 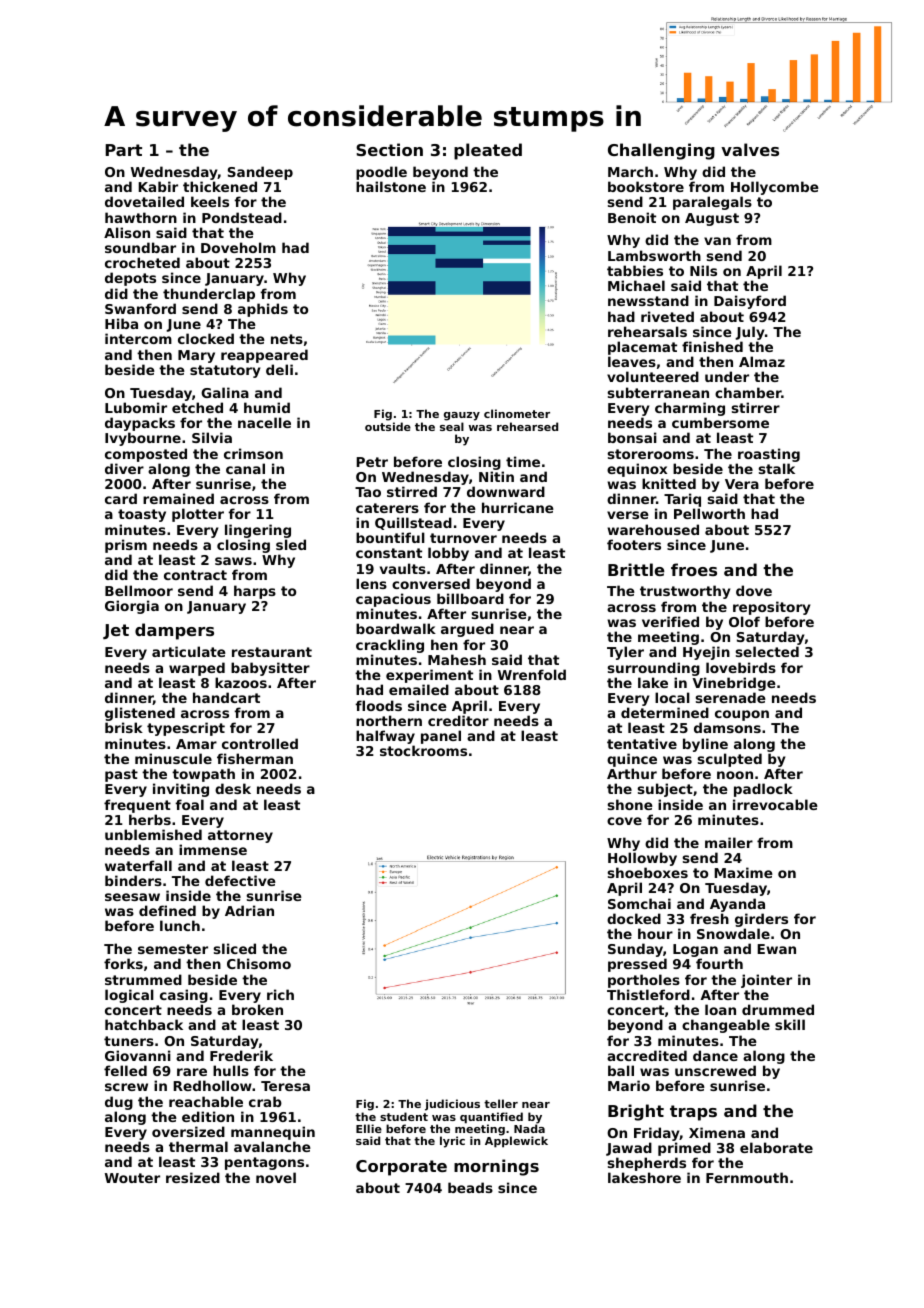 I want to click on nets, so click(x=287, y=339).
